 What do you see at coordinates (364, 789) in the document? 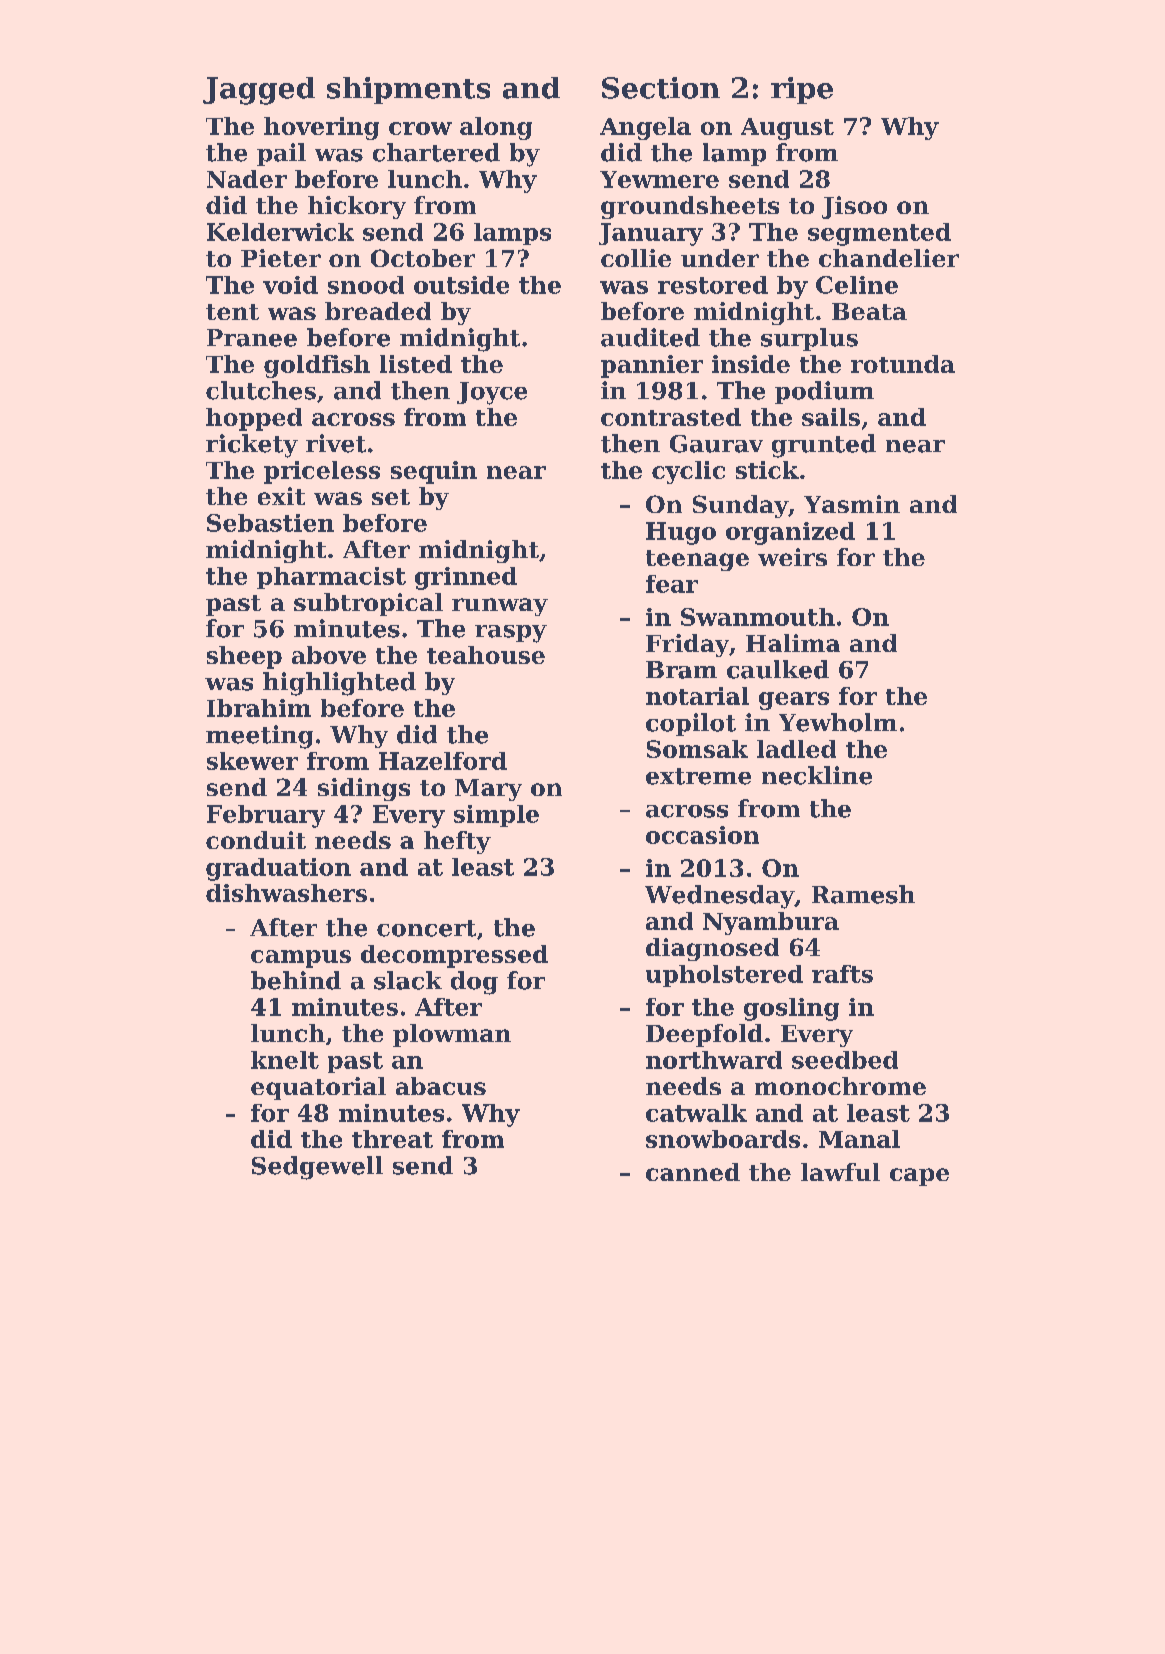
I see `sidings` at bounding box center [364, 789].
